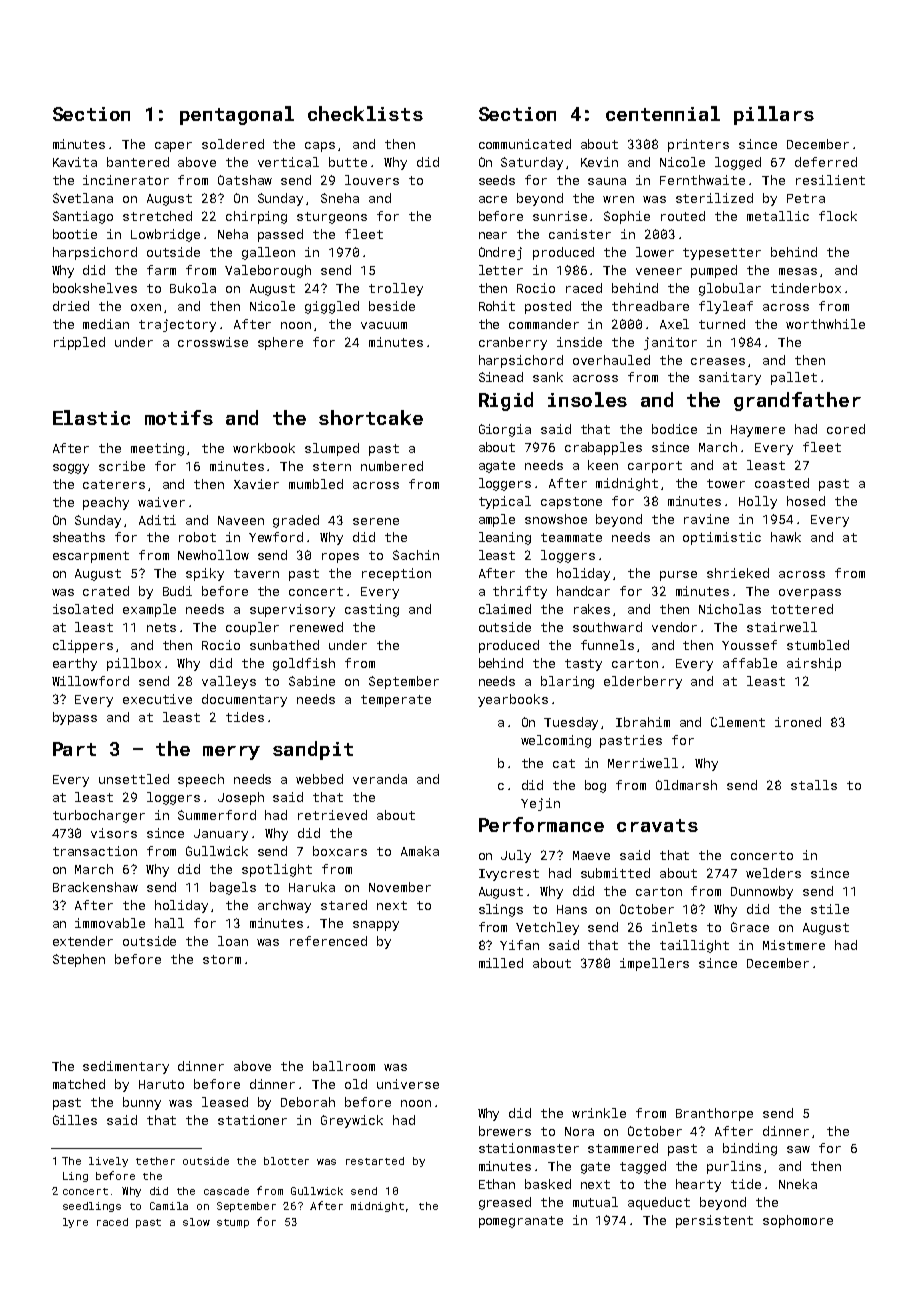  I want to click on checklists, so click(365, 113).
